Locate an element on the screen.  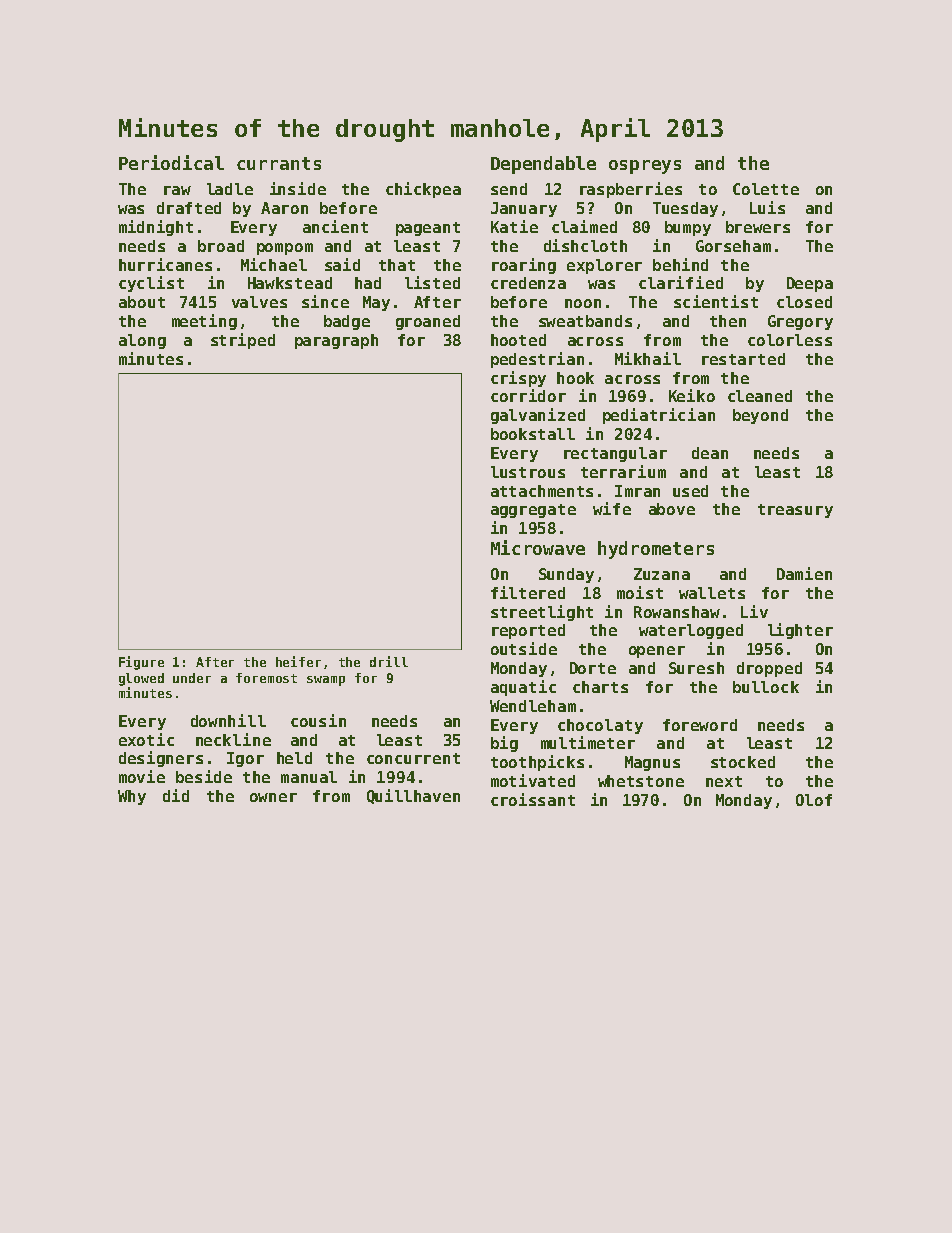
Dependable is located at coordinates (543, 165).
